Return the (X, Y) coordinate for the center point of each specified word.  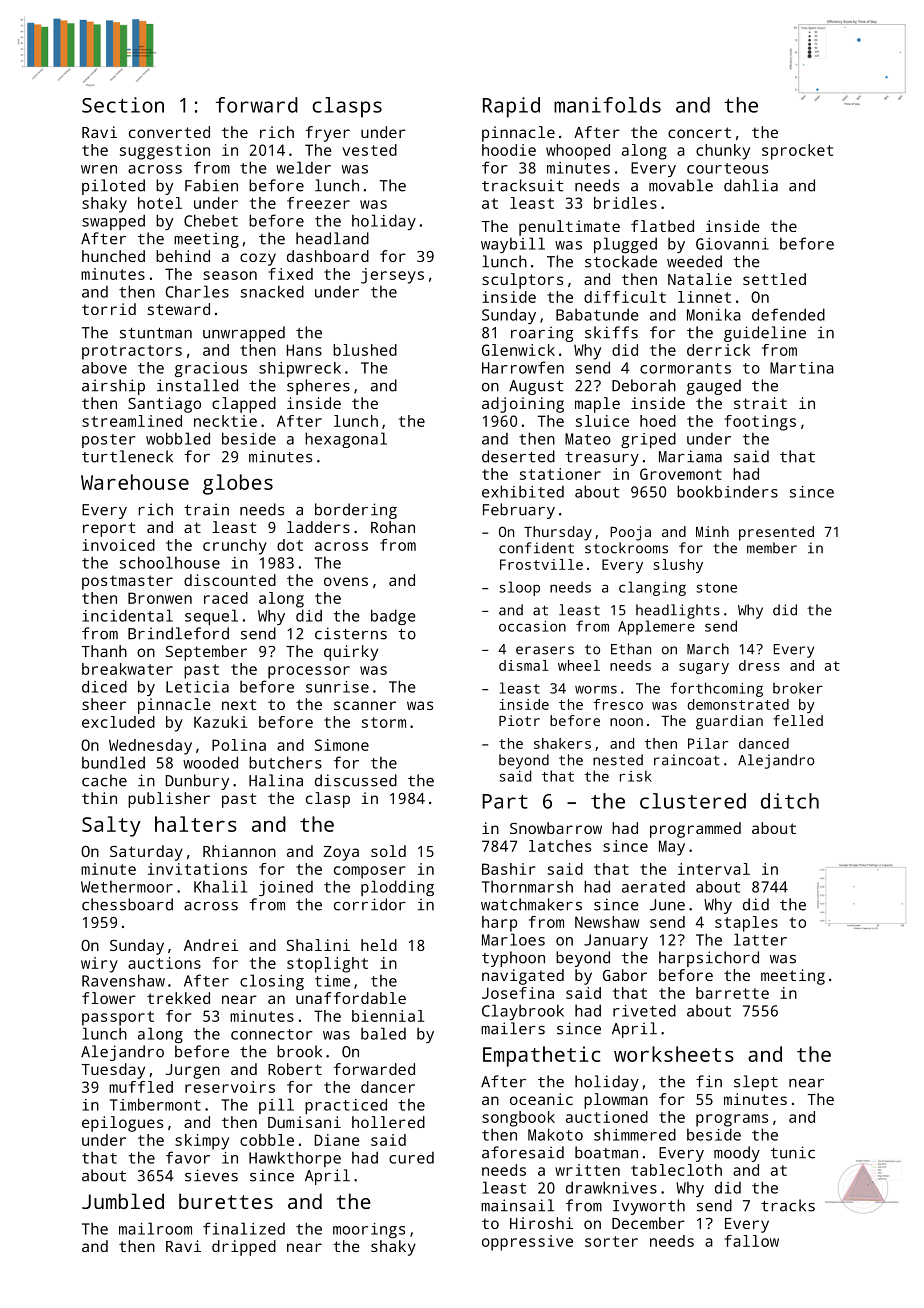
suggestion (165, 152)
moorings (369, 1230)
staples (746, 924)
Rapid (511, 107)
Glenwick (518, 350)
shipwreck (300, 369)
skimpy (202, 1142)
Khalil (220, 886)
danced (764, 743)
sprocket (797, 152)
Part (505, 801)
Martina (802, 368)
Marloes (513, 939)
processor (309, 672)
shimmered (635, 1134)
